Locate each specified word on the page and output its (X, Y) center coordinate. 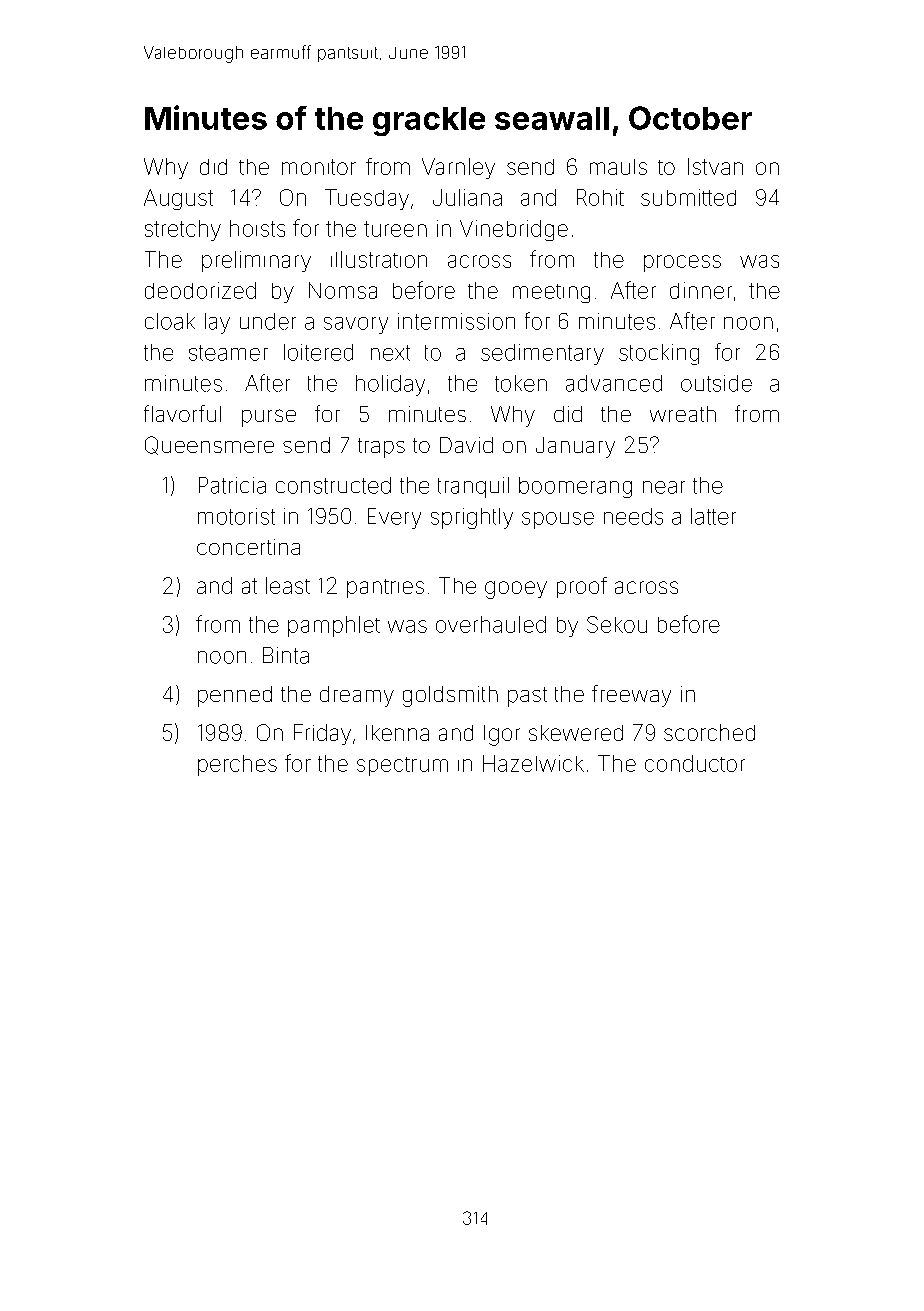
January (575, 447)
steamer (228, 353)
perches (237, 765)
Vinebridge (514, 230)
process (682, 263)
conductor (695, 763)
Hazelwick (533, 763)
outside (716, 383)
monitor (319, 167)
